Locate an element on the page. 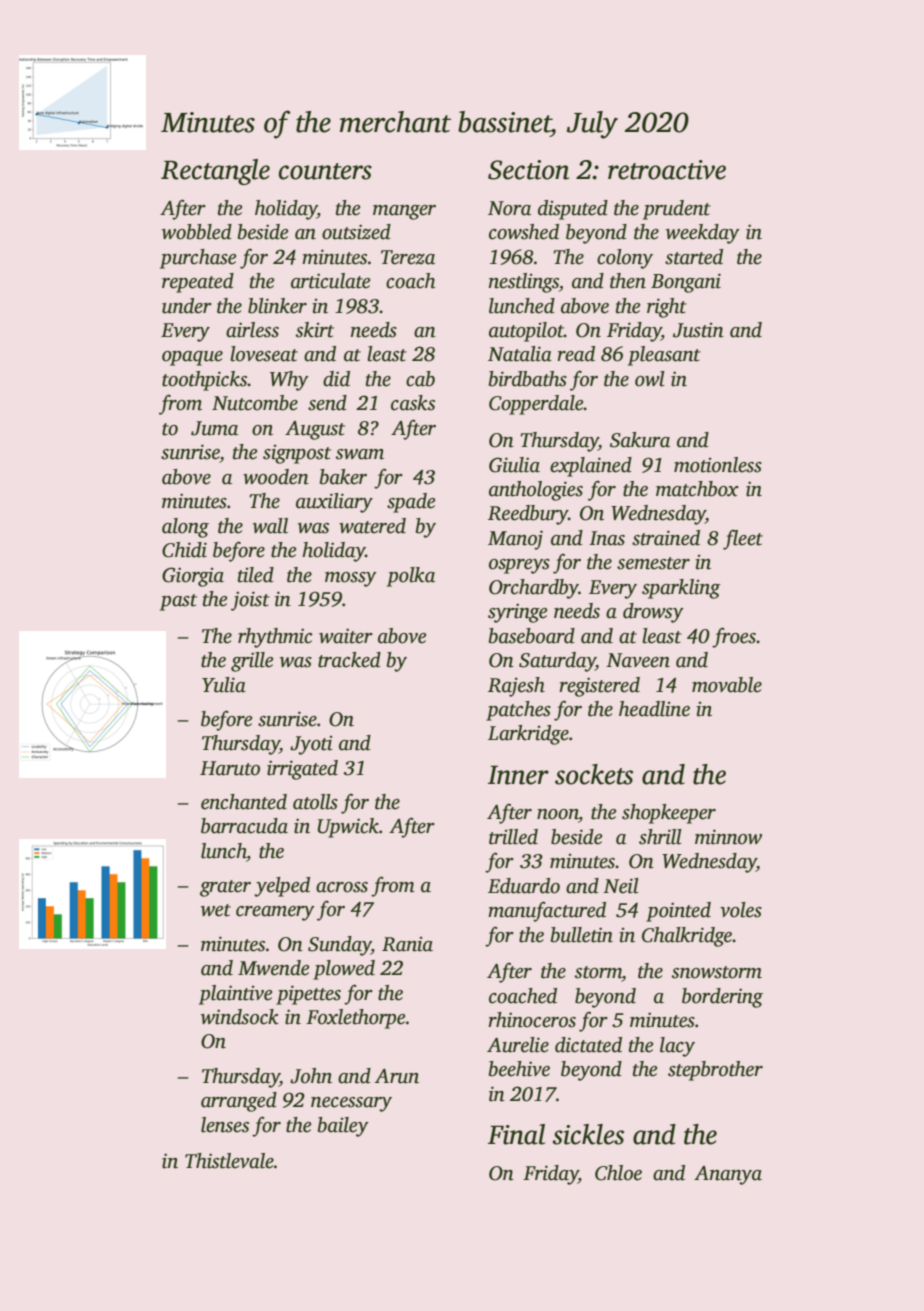 This page has width=924, height=1311. wobbled is located at coordinates (197, 232).
